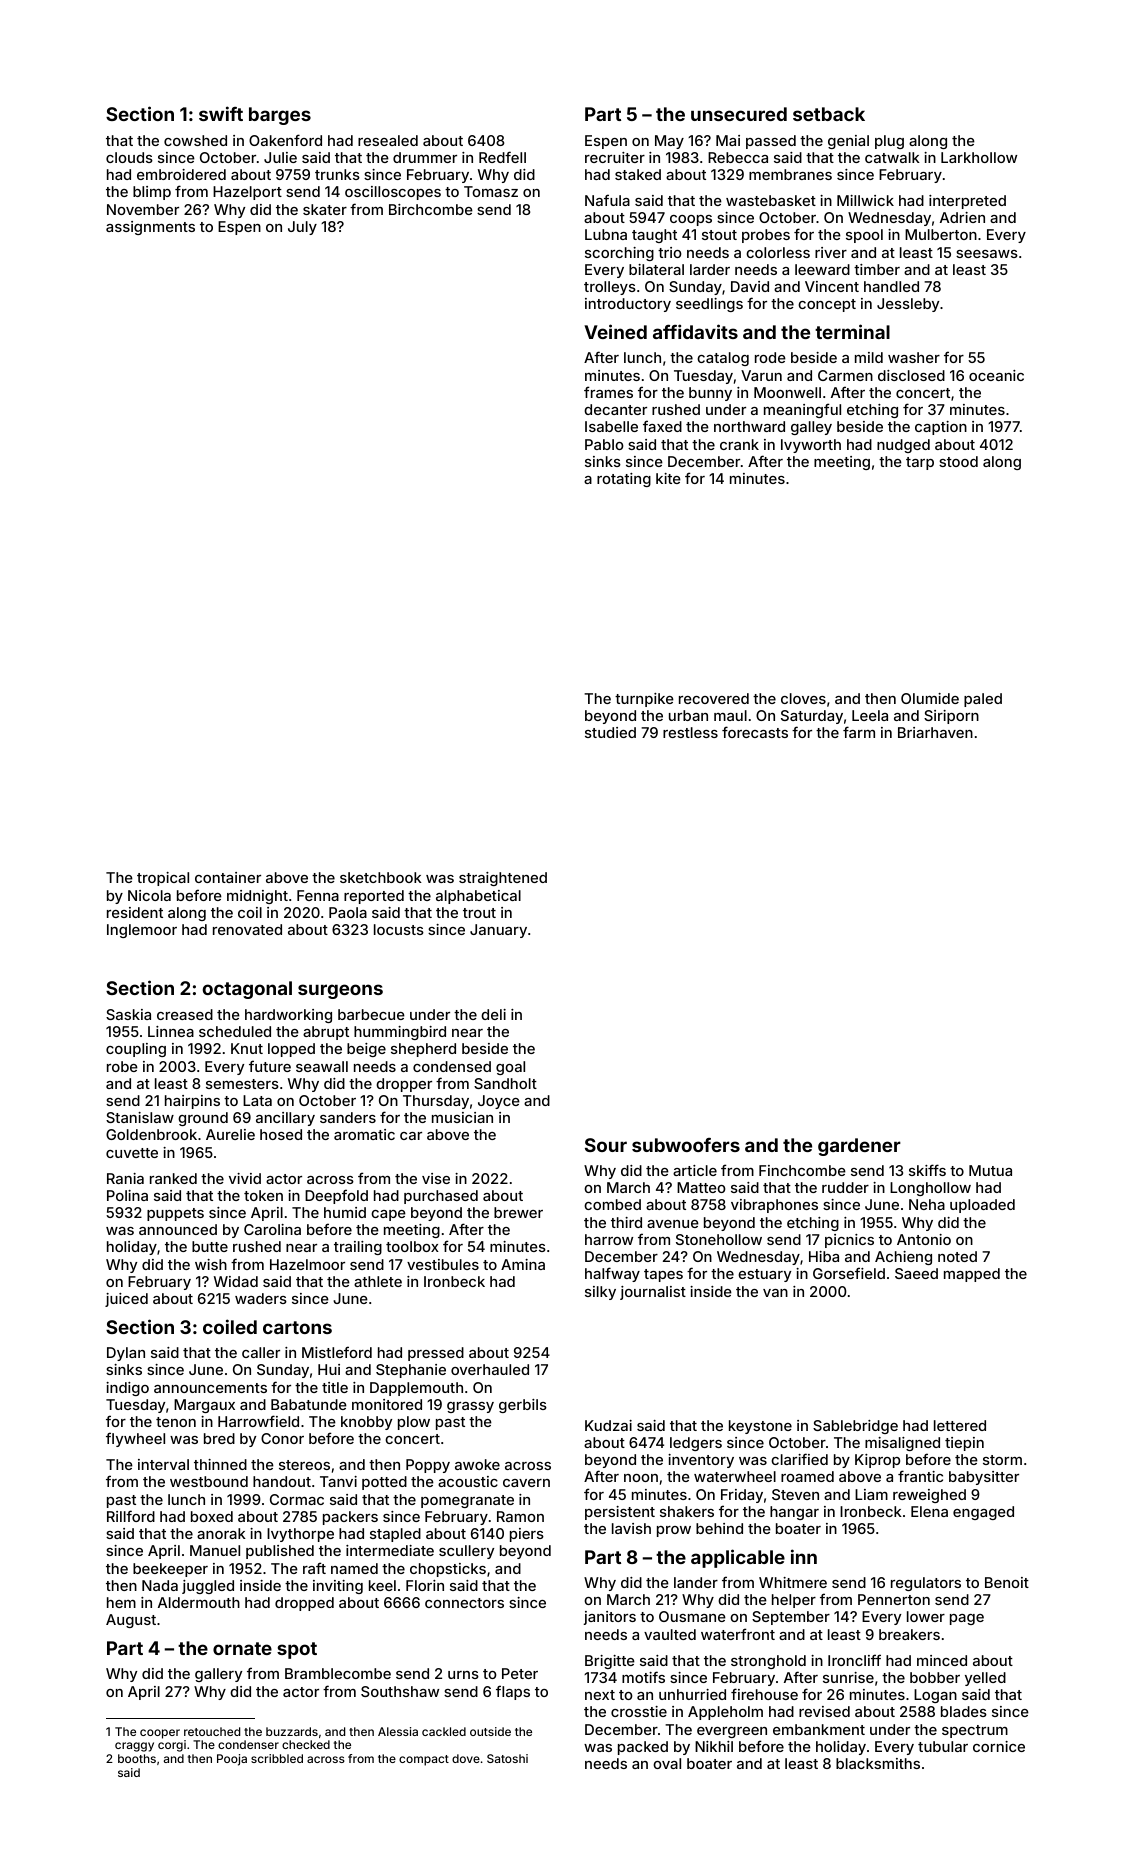  I want to click on recovered, so click(714, 698).
